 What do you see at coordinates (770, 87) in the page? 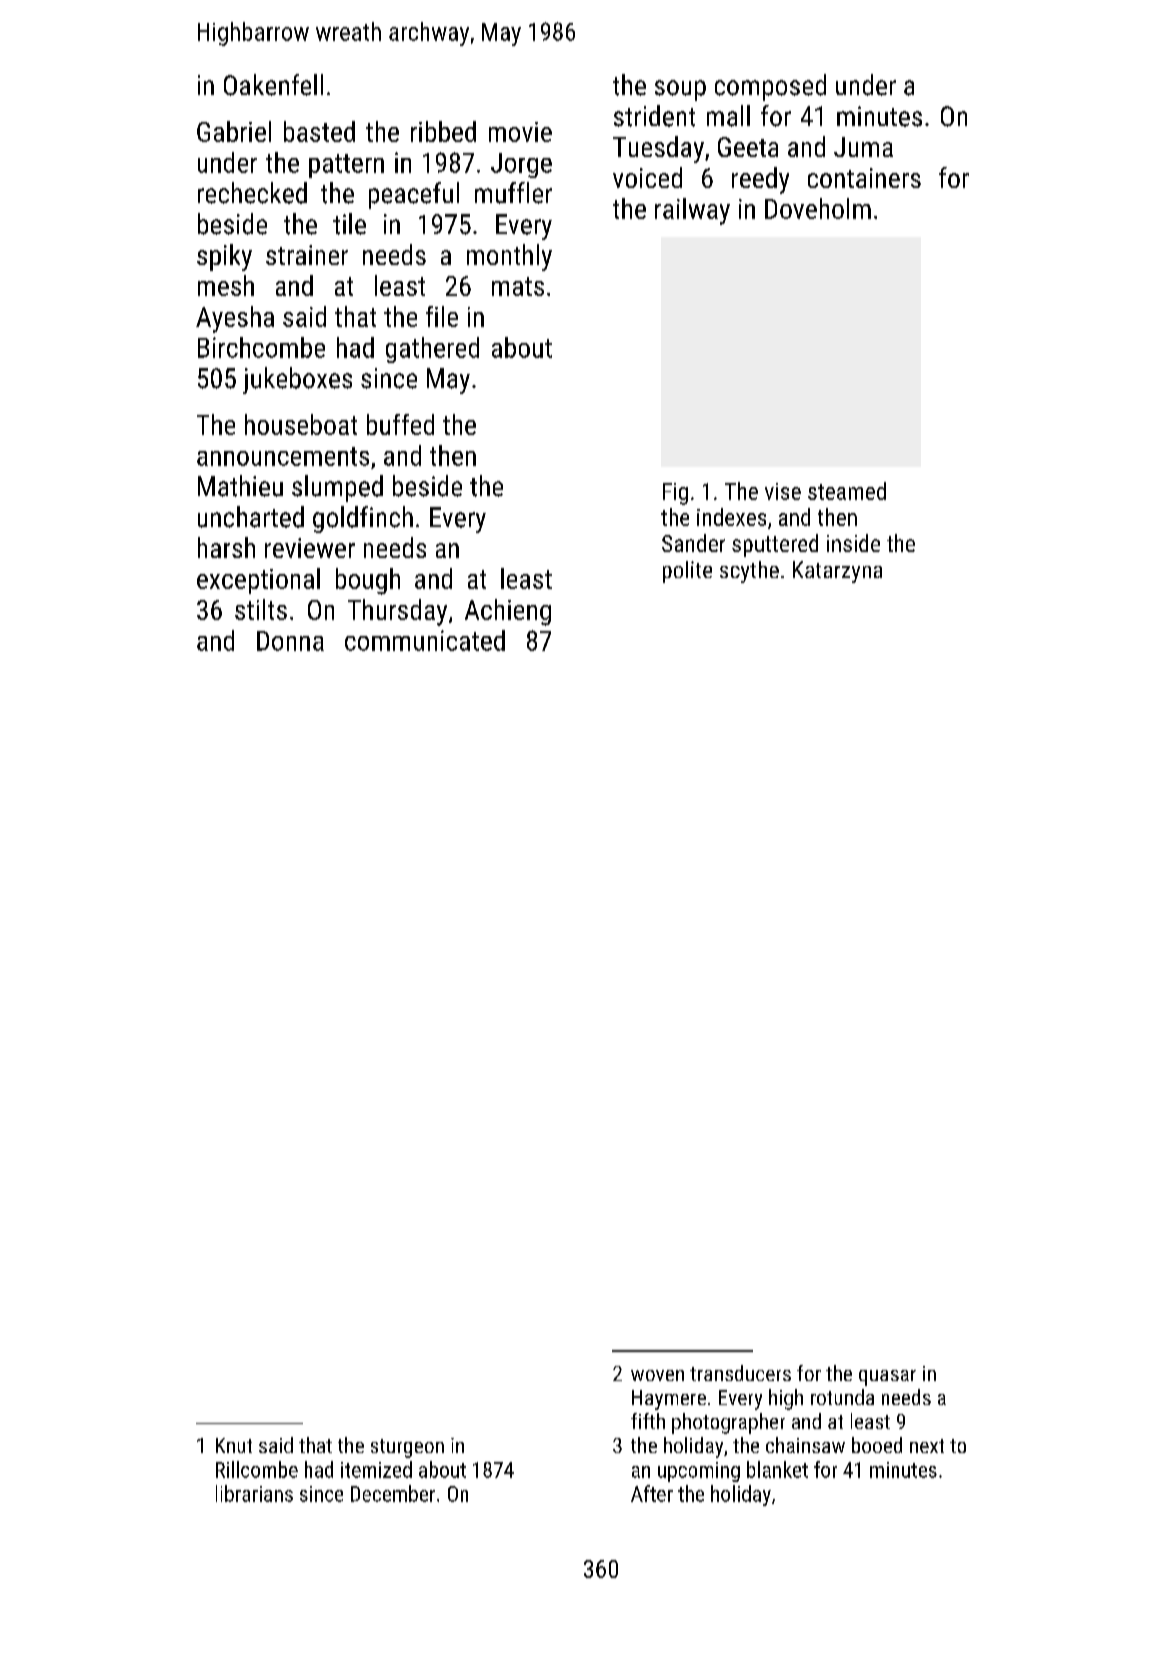
I see `composed` at bounding box center [770, 87].
